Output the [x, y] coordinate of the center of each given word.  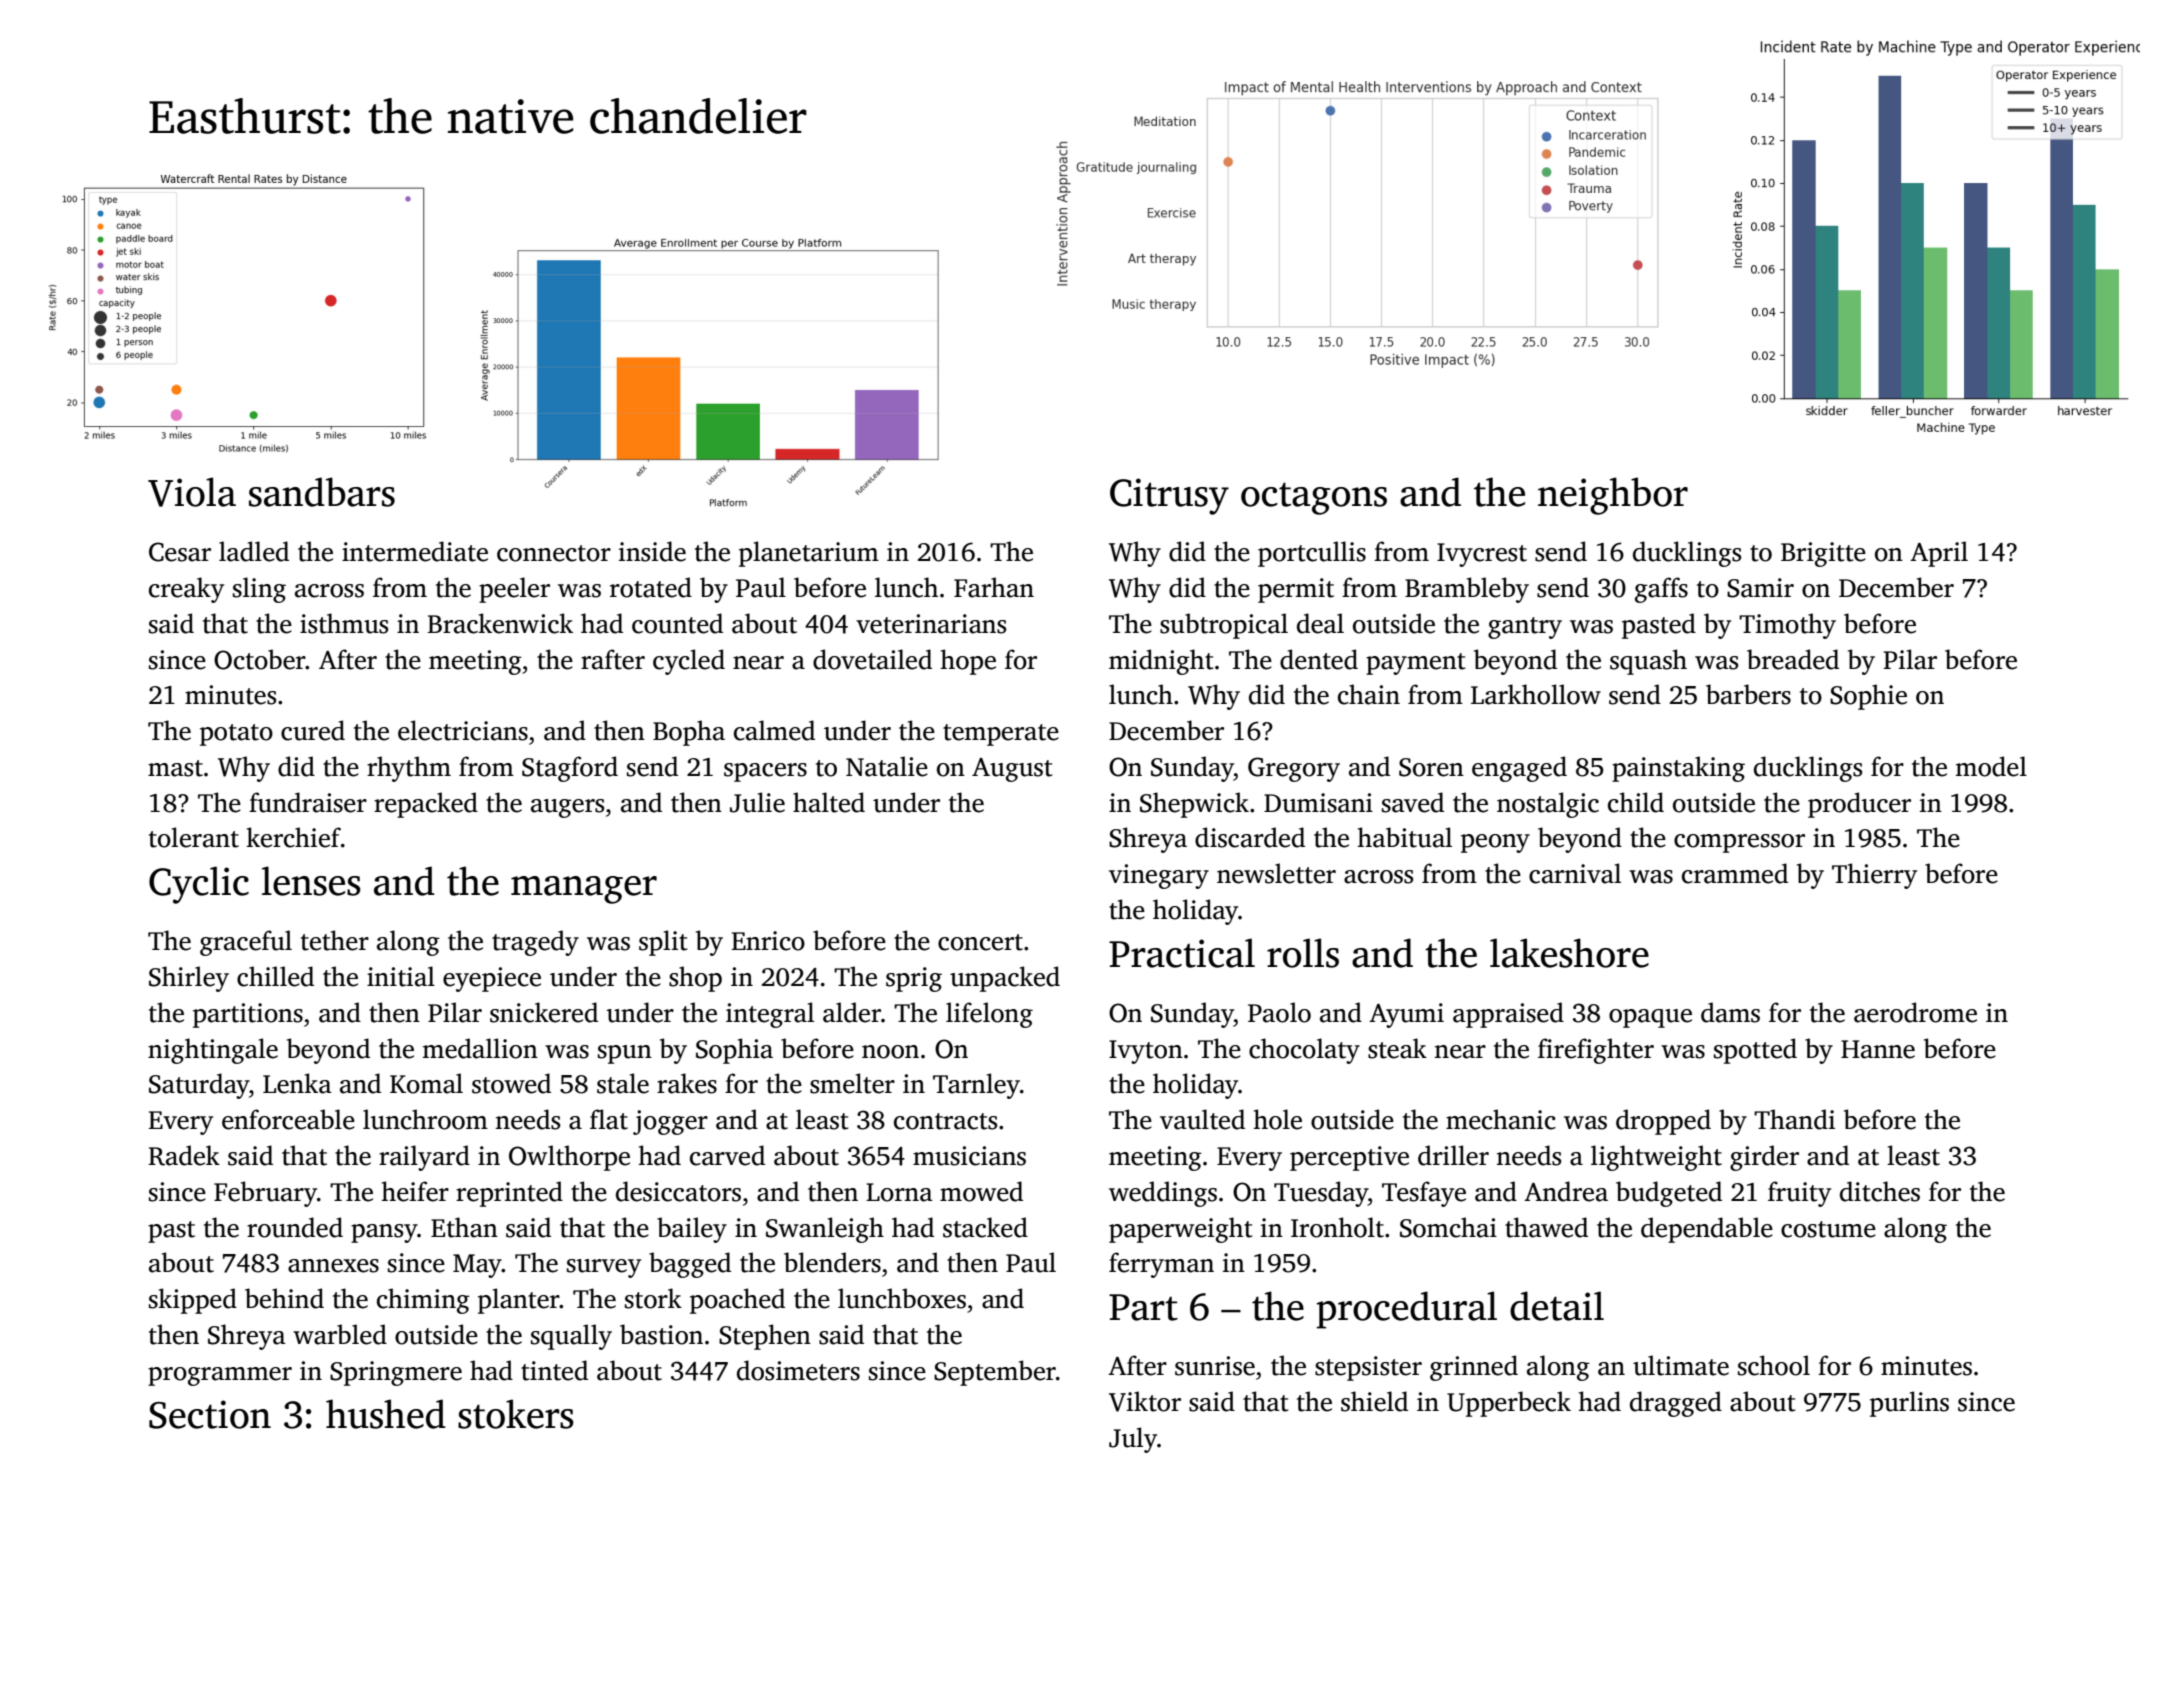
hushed [386, 1414]
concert [980, 942]
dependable [1707, 1230]
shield [1374, 1401]
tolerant [194, 837]
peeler [514, 590]
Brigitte [1823, 554]
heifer [415, 1191]
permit [1296, 590]
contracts [945, 1121]
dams [1730, 1012]
